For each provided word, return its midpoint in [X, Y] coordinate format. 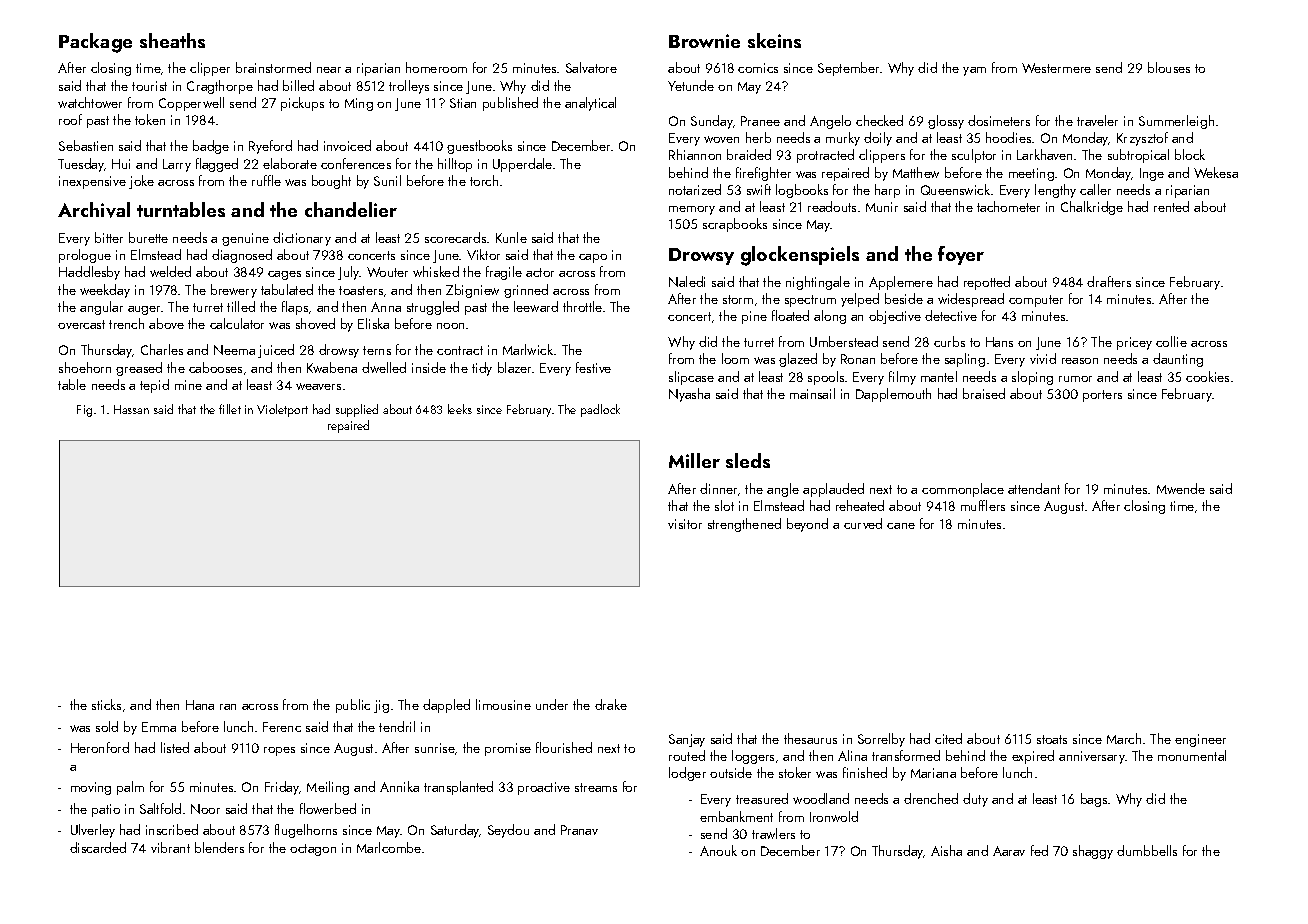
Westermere [1056, 68]
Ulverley [93, 831]
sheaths [172, 40]
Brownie [704, 41]
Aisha [946, 850]
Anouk [718, 850]
